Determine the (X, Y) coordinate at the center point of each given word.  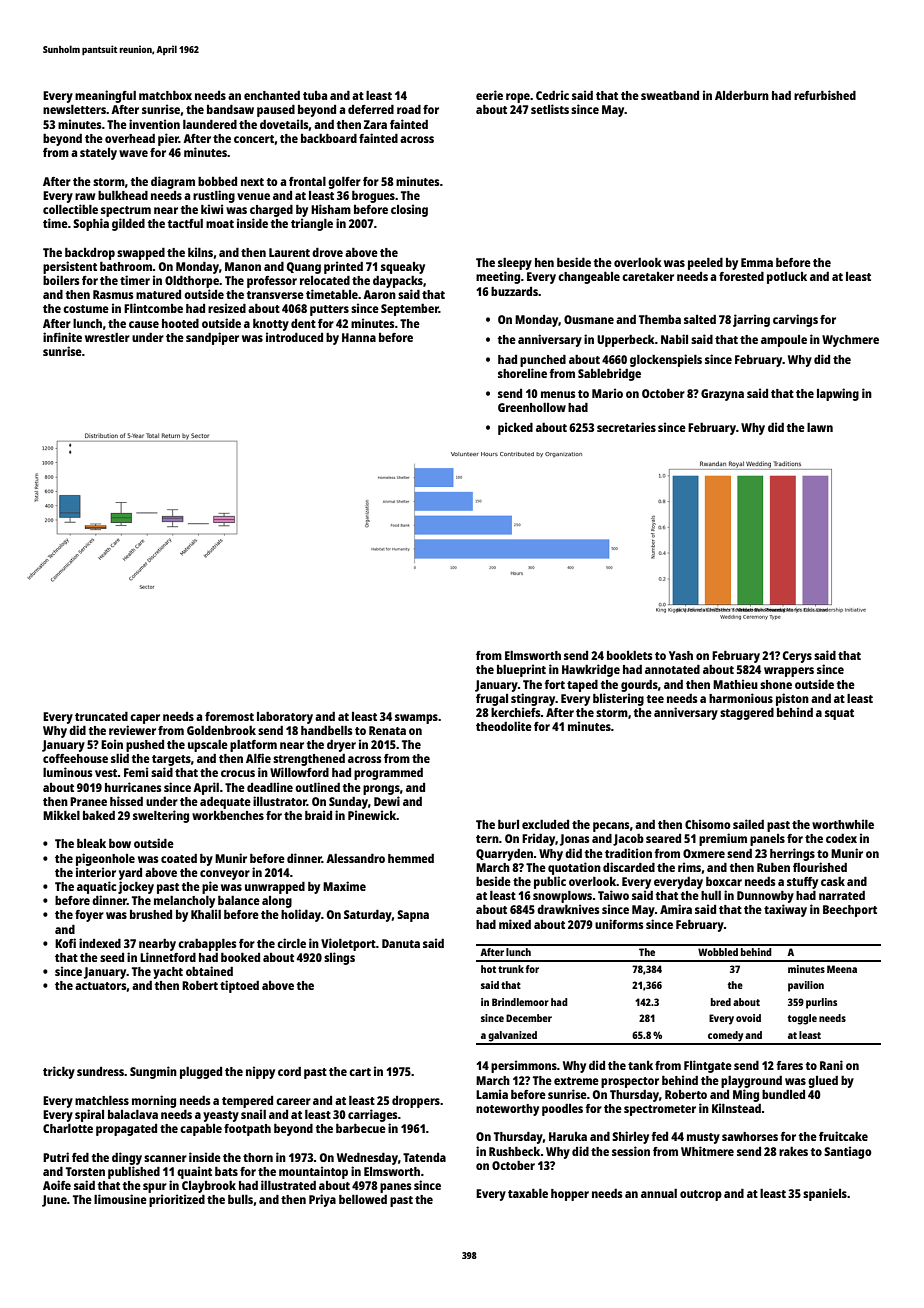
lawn (820, 427)
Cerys (797, 657)
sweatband (670, 95)
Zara (375, 124)
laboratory (285, 718)
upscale (208, 746)
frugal (492, 700)
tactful (185, 223)
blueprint (521, 670)
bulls (240, 1199)
